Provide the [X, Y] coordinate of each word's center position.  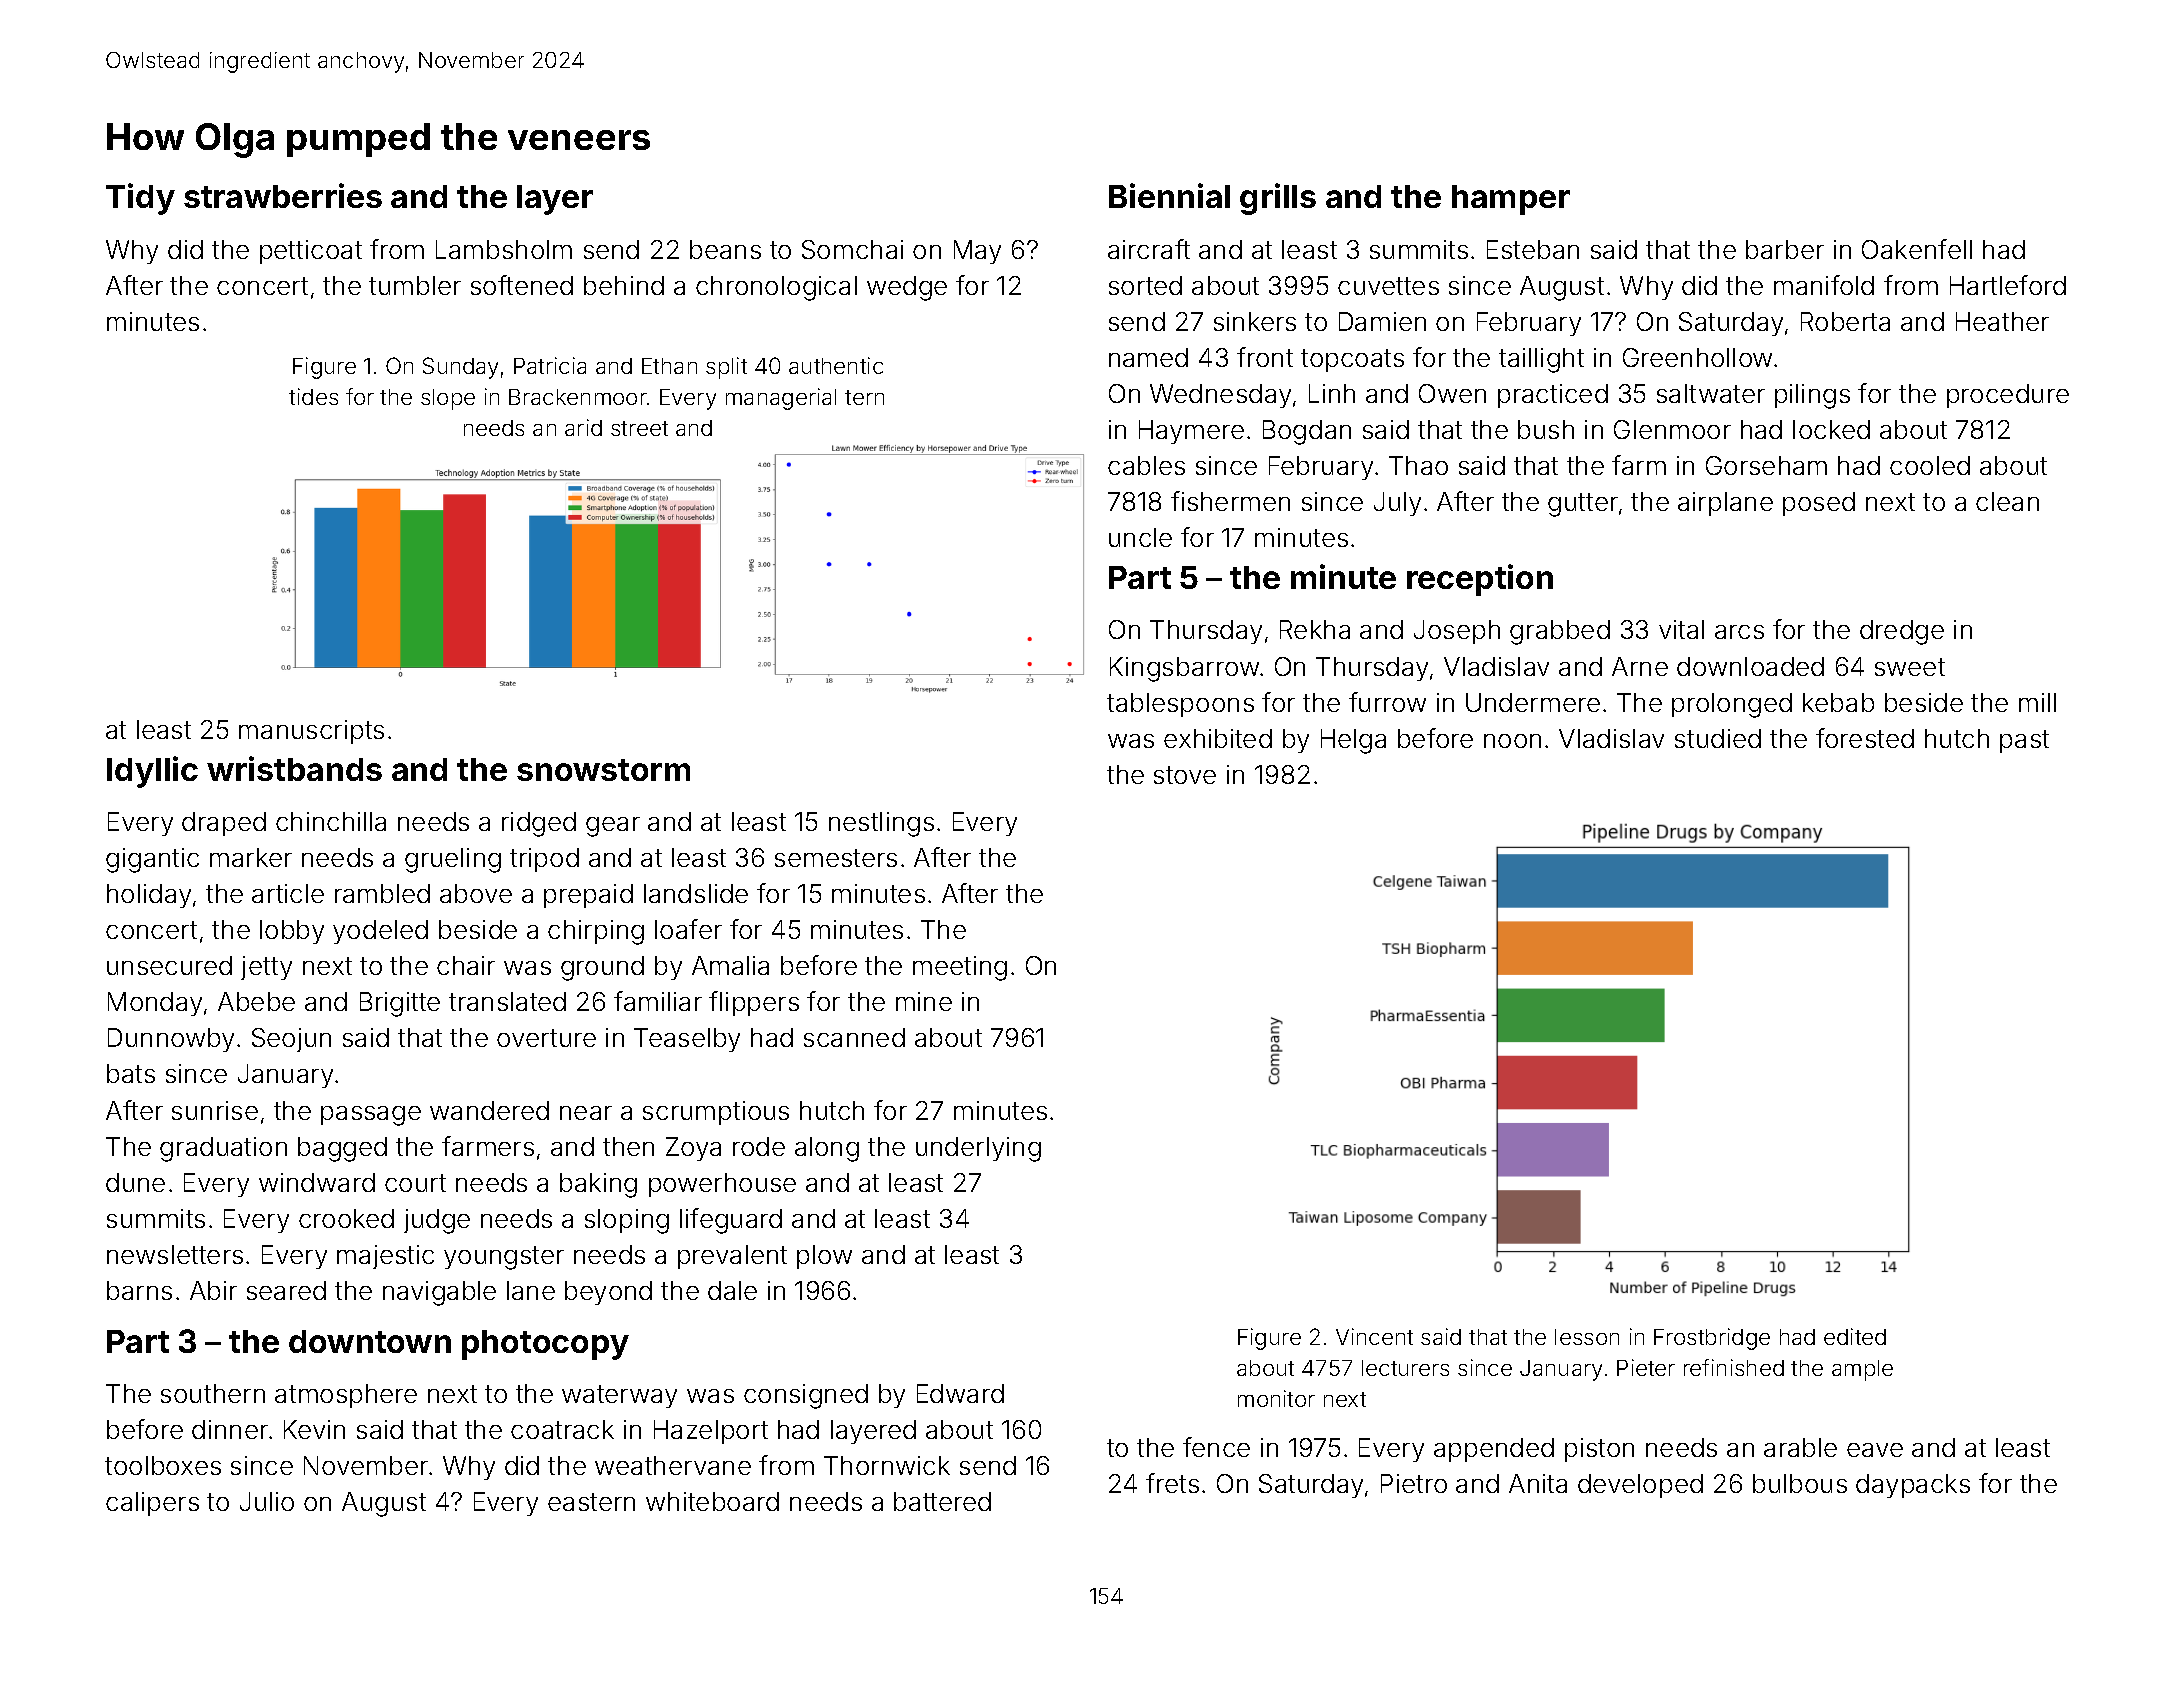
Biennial [1169, 195]
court [415, 1183]
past [2024, 741]
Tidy [140, 199]
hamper [1511, 200]
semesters [836, 858]
